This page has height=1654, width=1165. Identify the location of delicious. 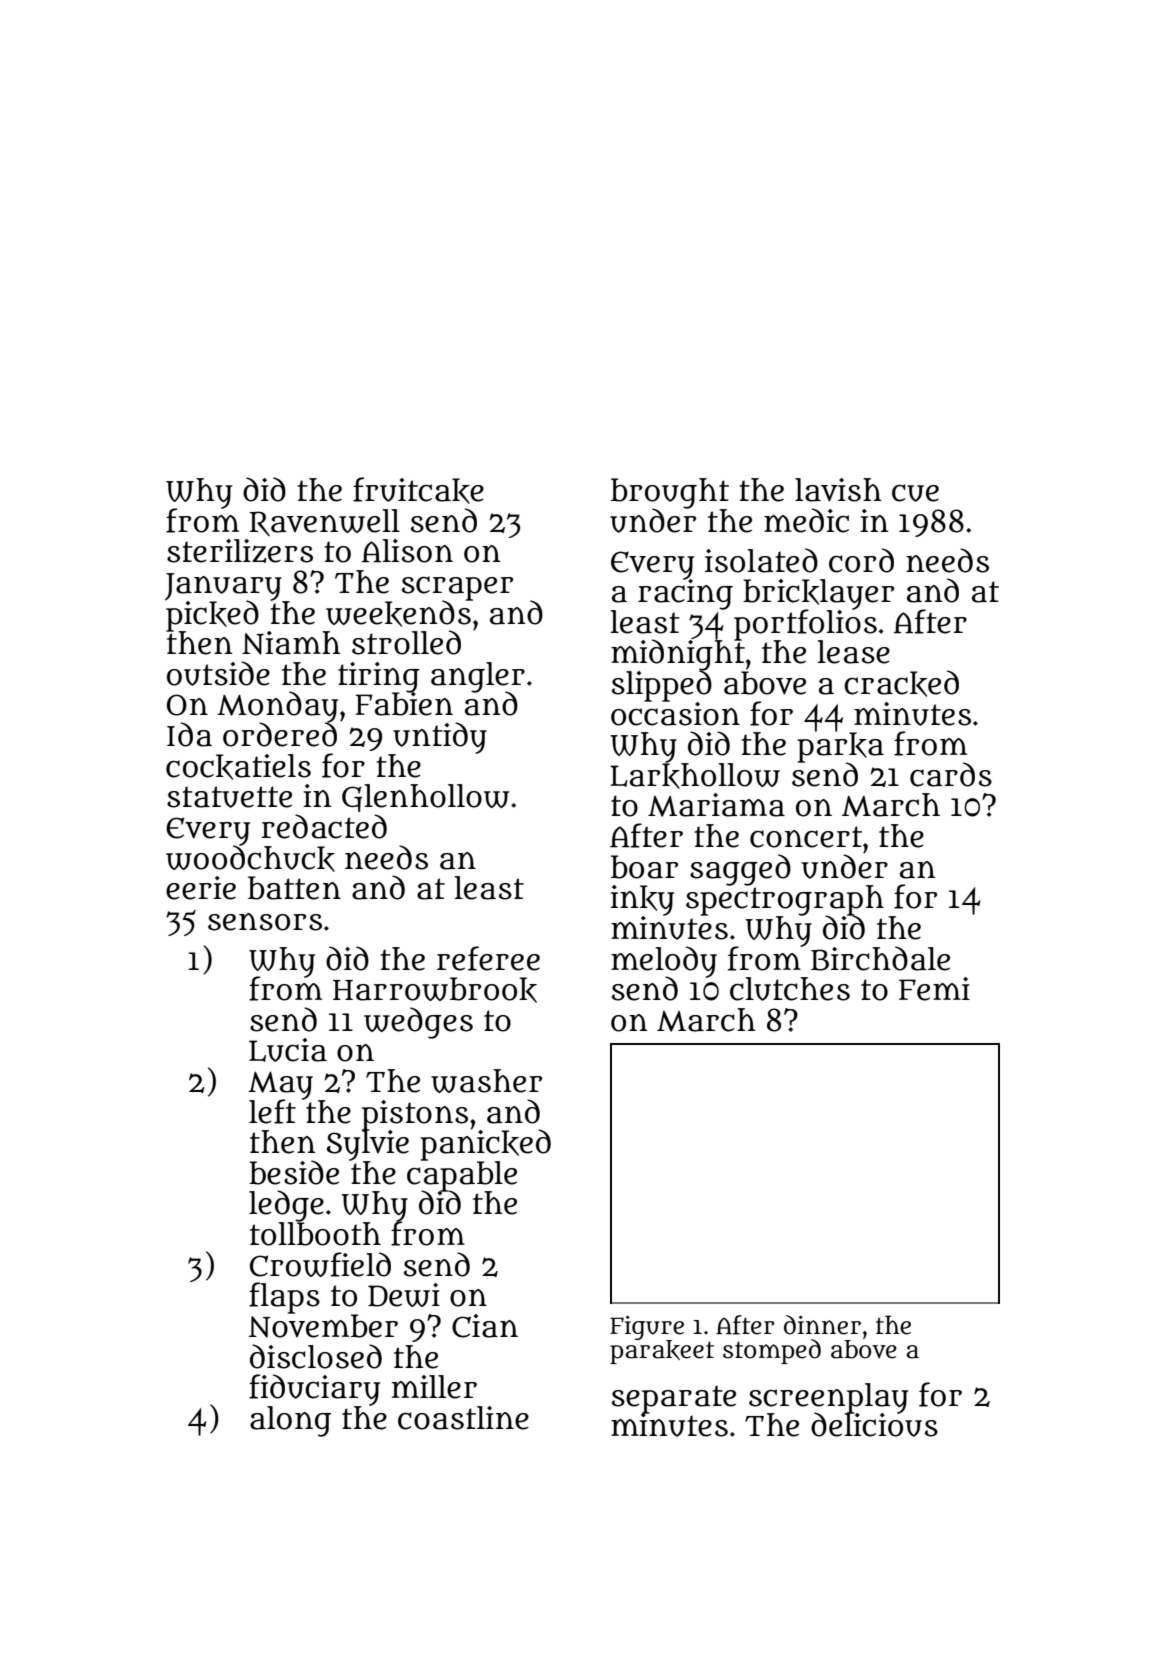
(874, 1425).
